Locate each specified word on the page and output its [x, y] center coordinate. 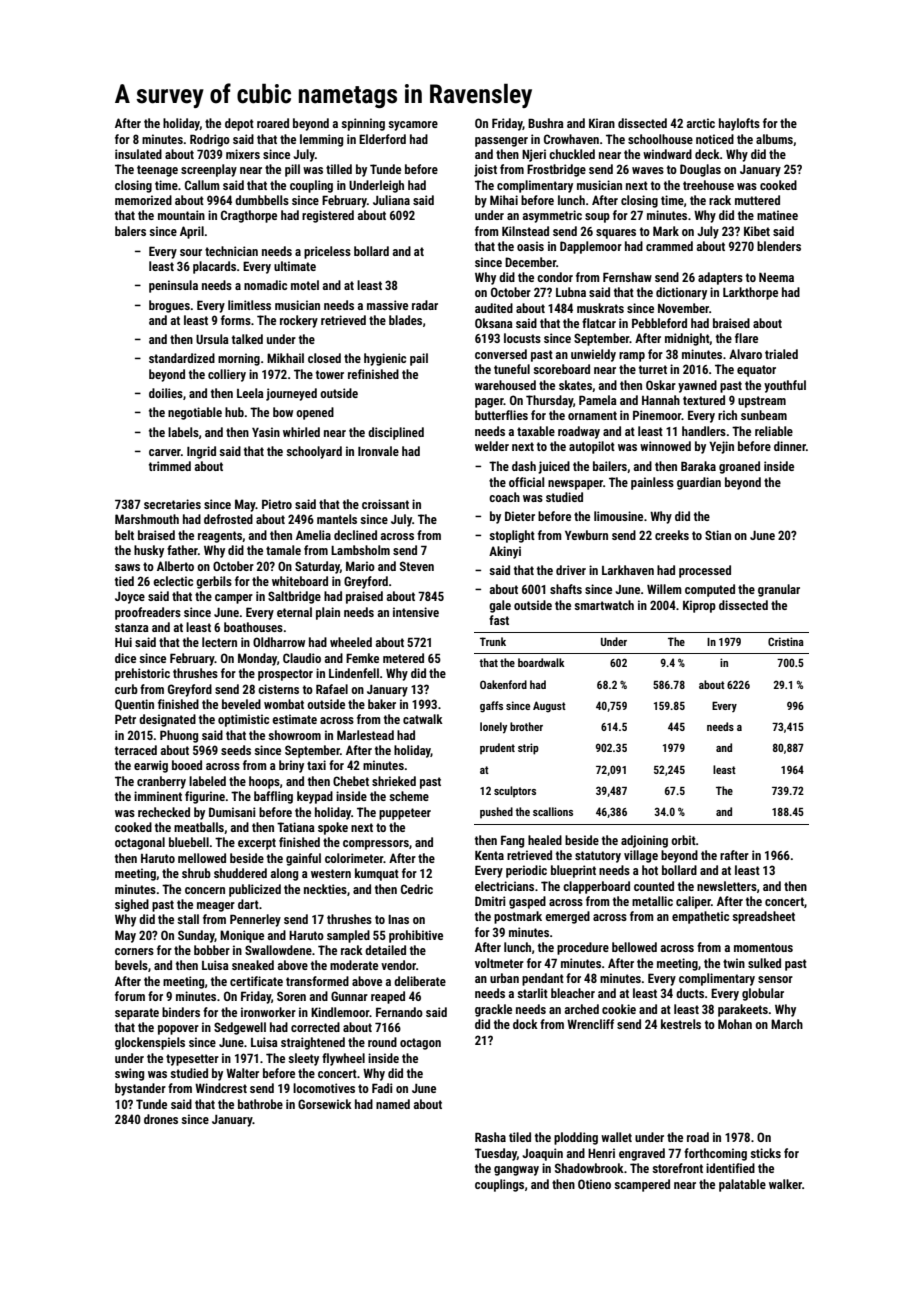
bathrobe [260, 1104]
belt [124, 535]
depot [239, 124]
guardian [699, 483]
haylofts [739, 124]
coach [504, 497]
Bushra [546, 123]
